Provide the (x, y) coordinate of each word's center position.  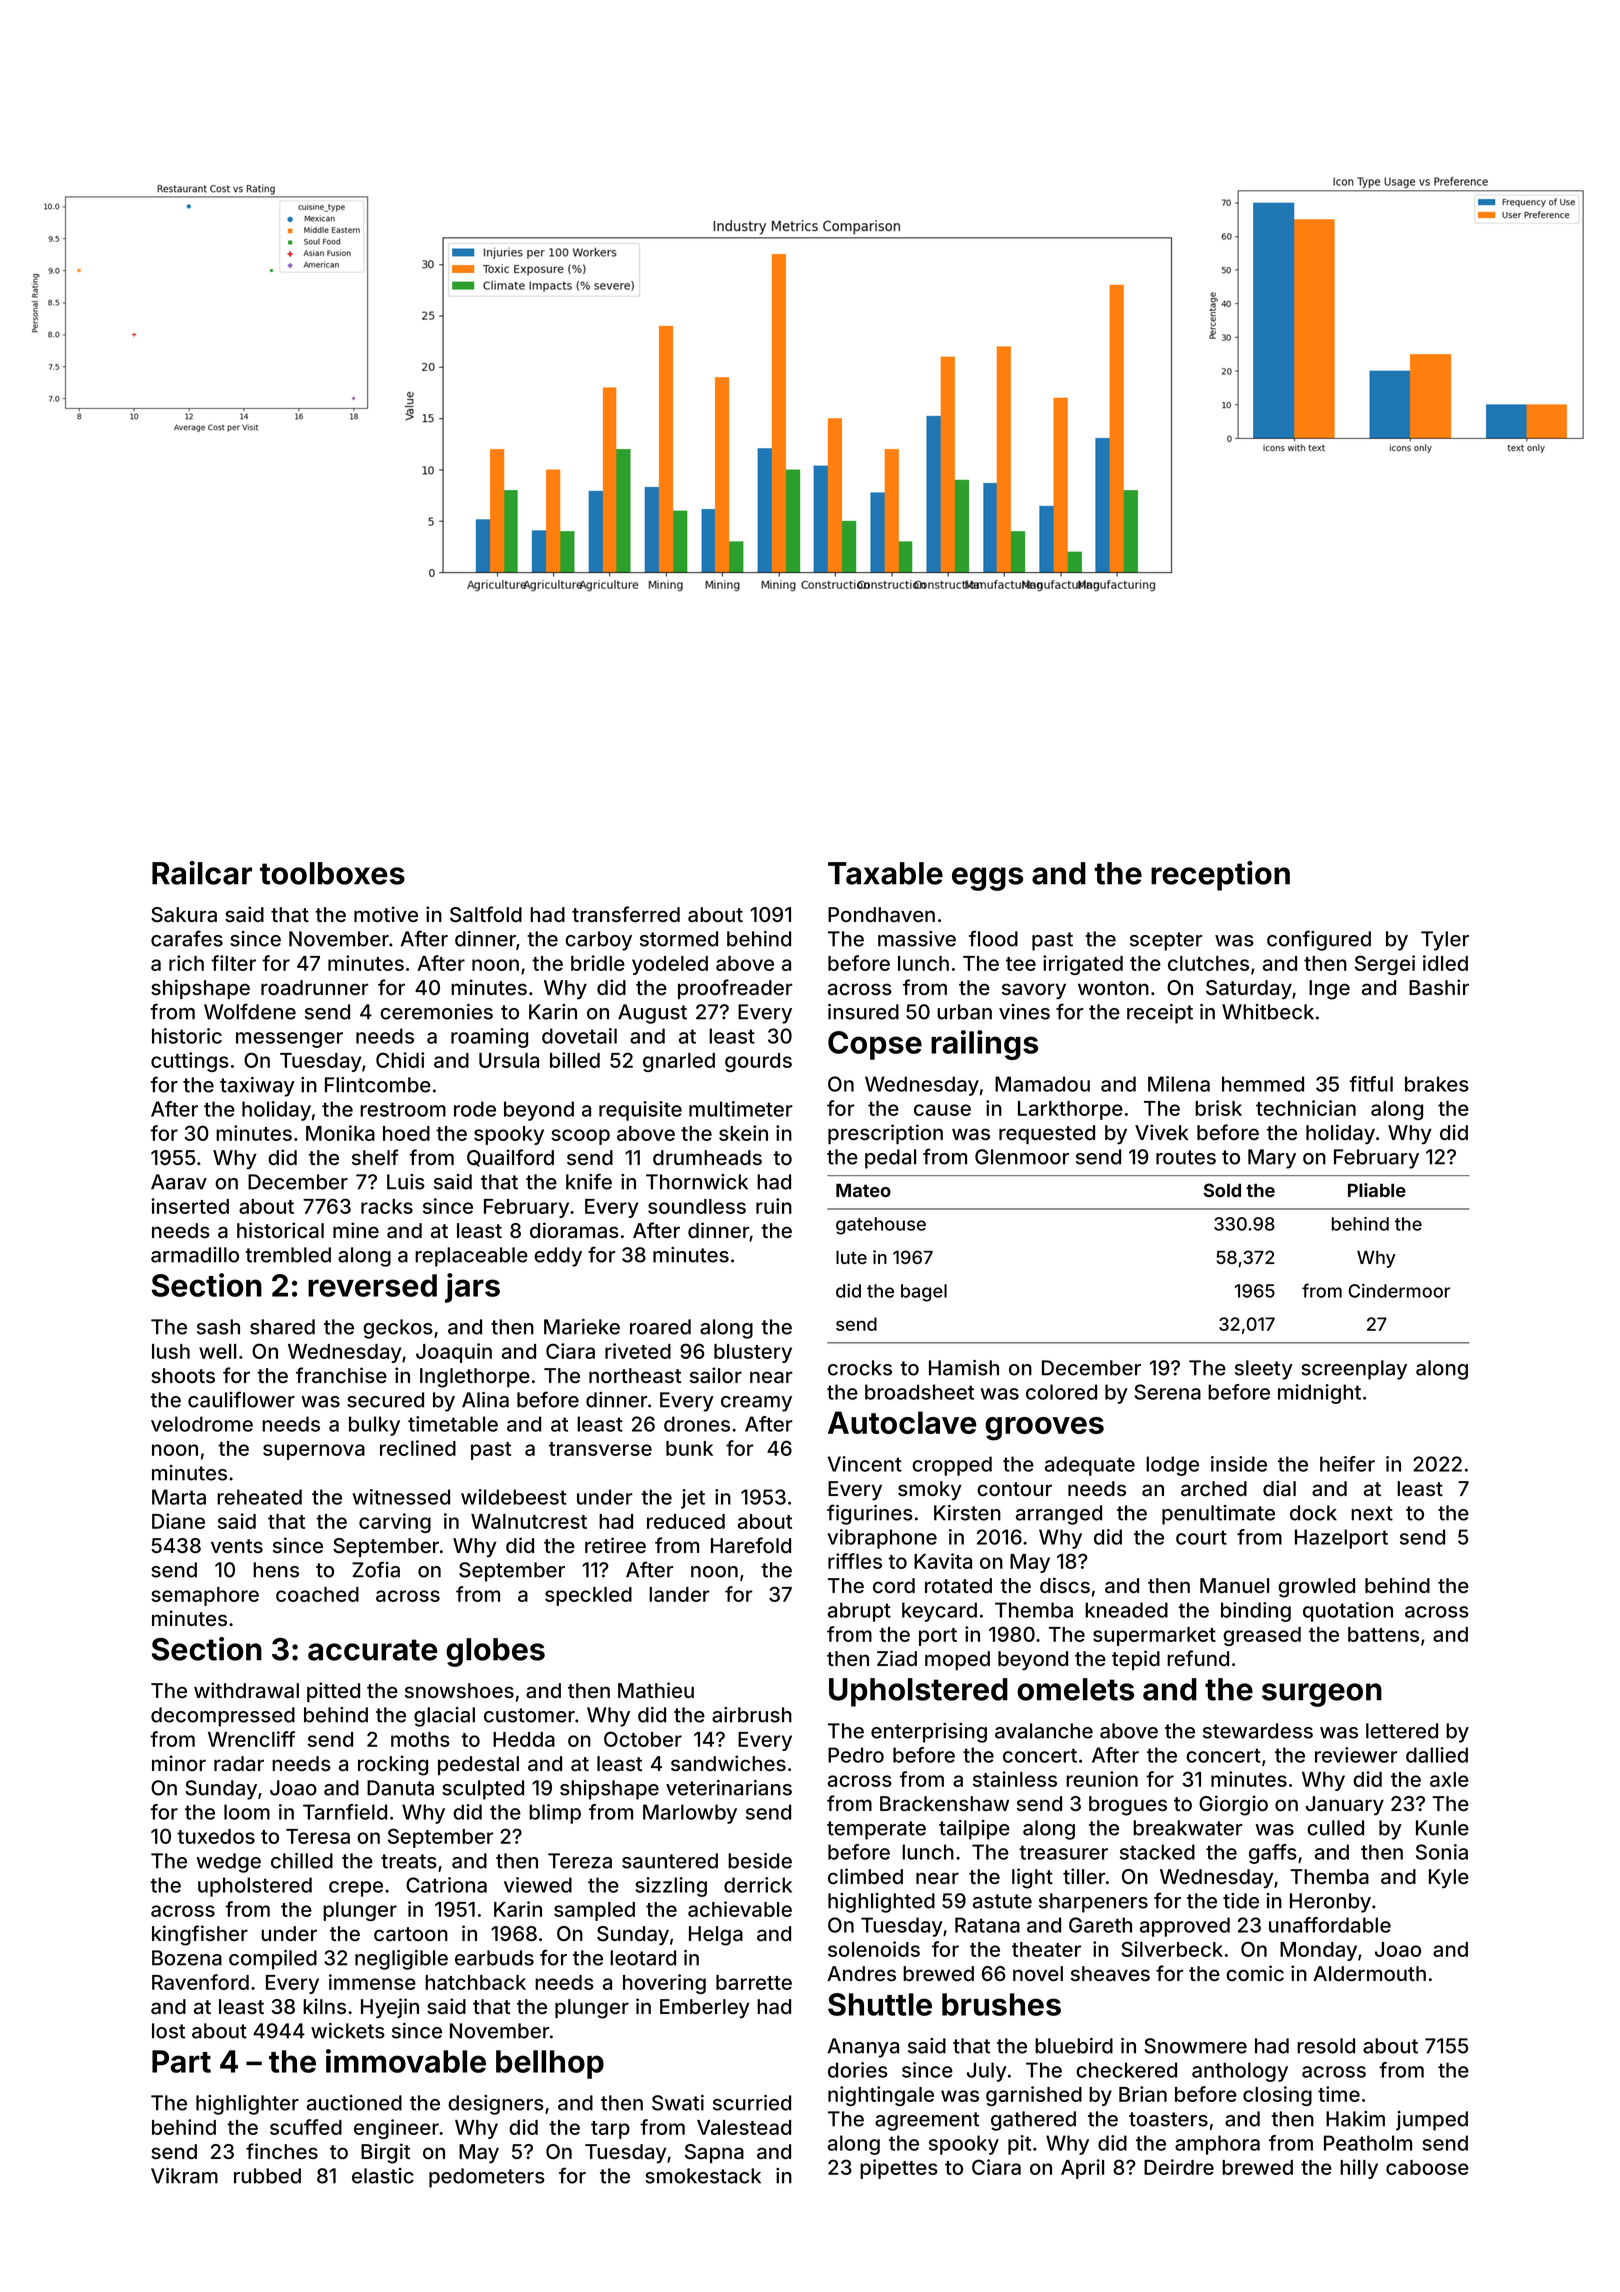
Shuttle (880, 2004)
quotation (1348, 1612)
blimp (555, 1814)
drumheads (707, 1157)
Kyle (1449, 1878)
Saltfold (486, 914)
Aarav (179, 1182)
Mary (1272, 1159)
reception (1220, 876)
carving (395, 1523)
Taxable (885, 873)
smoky (930, 1490)
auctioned (354, 2103)
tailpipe (974, 1830)
